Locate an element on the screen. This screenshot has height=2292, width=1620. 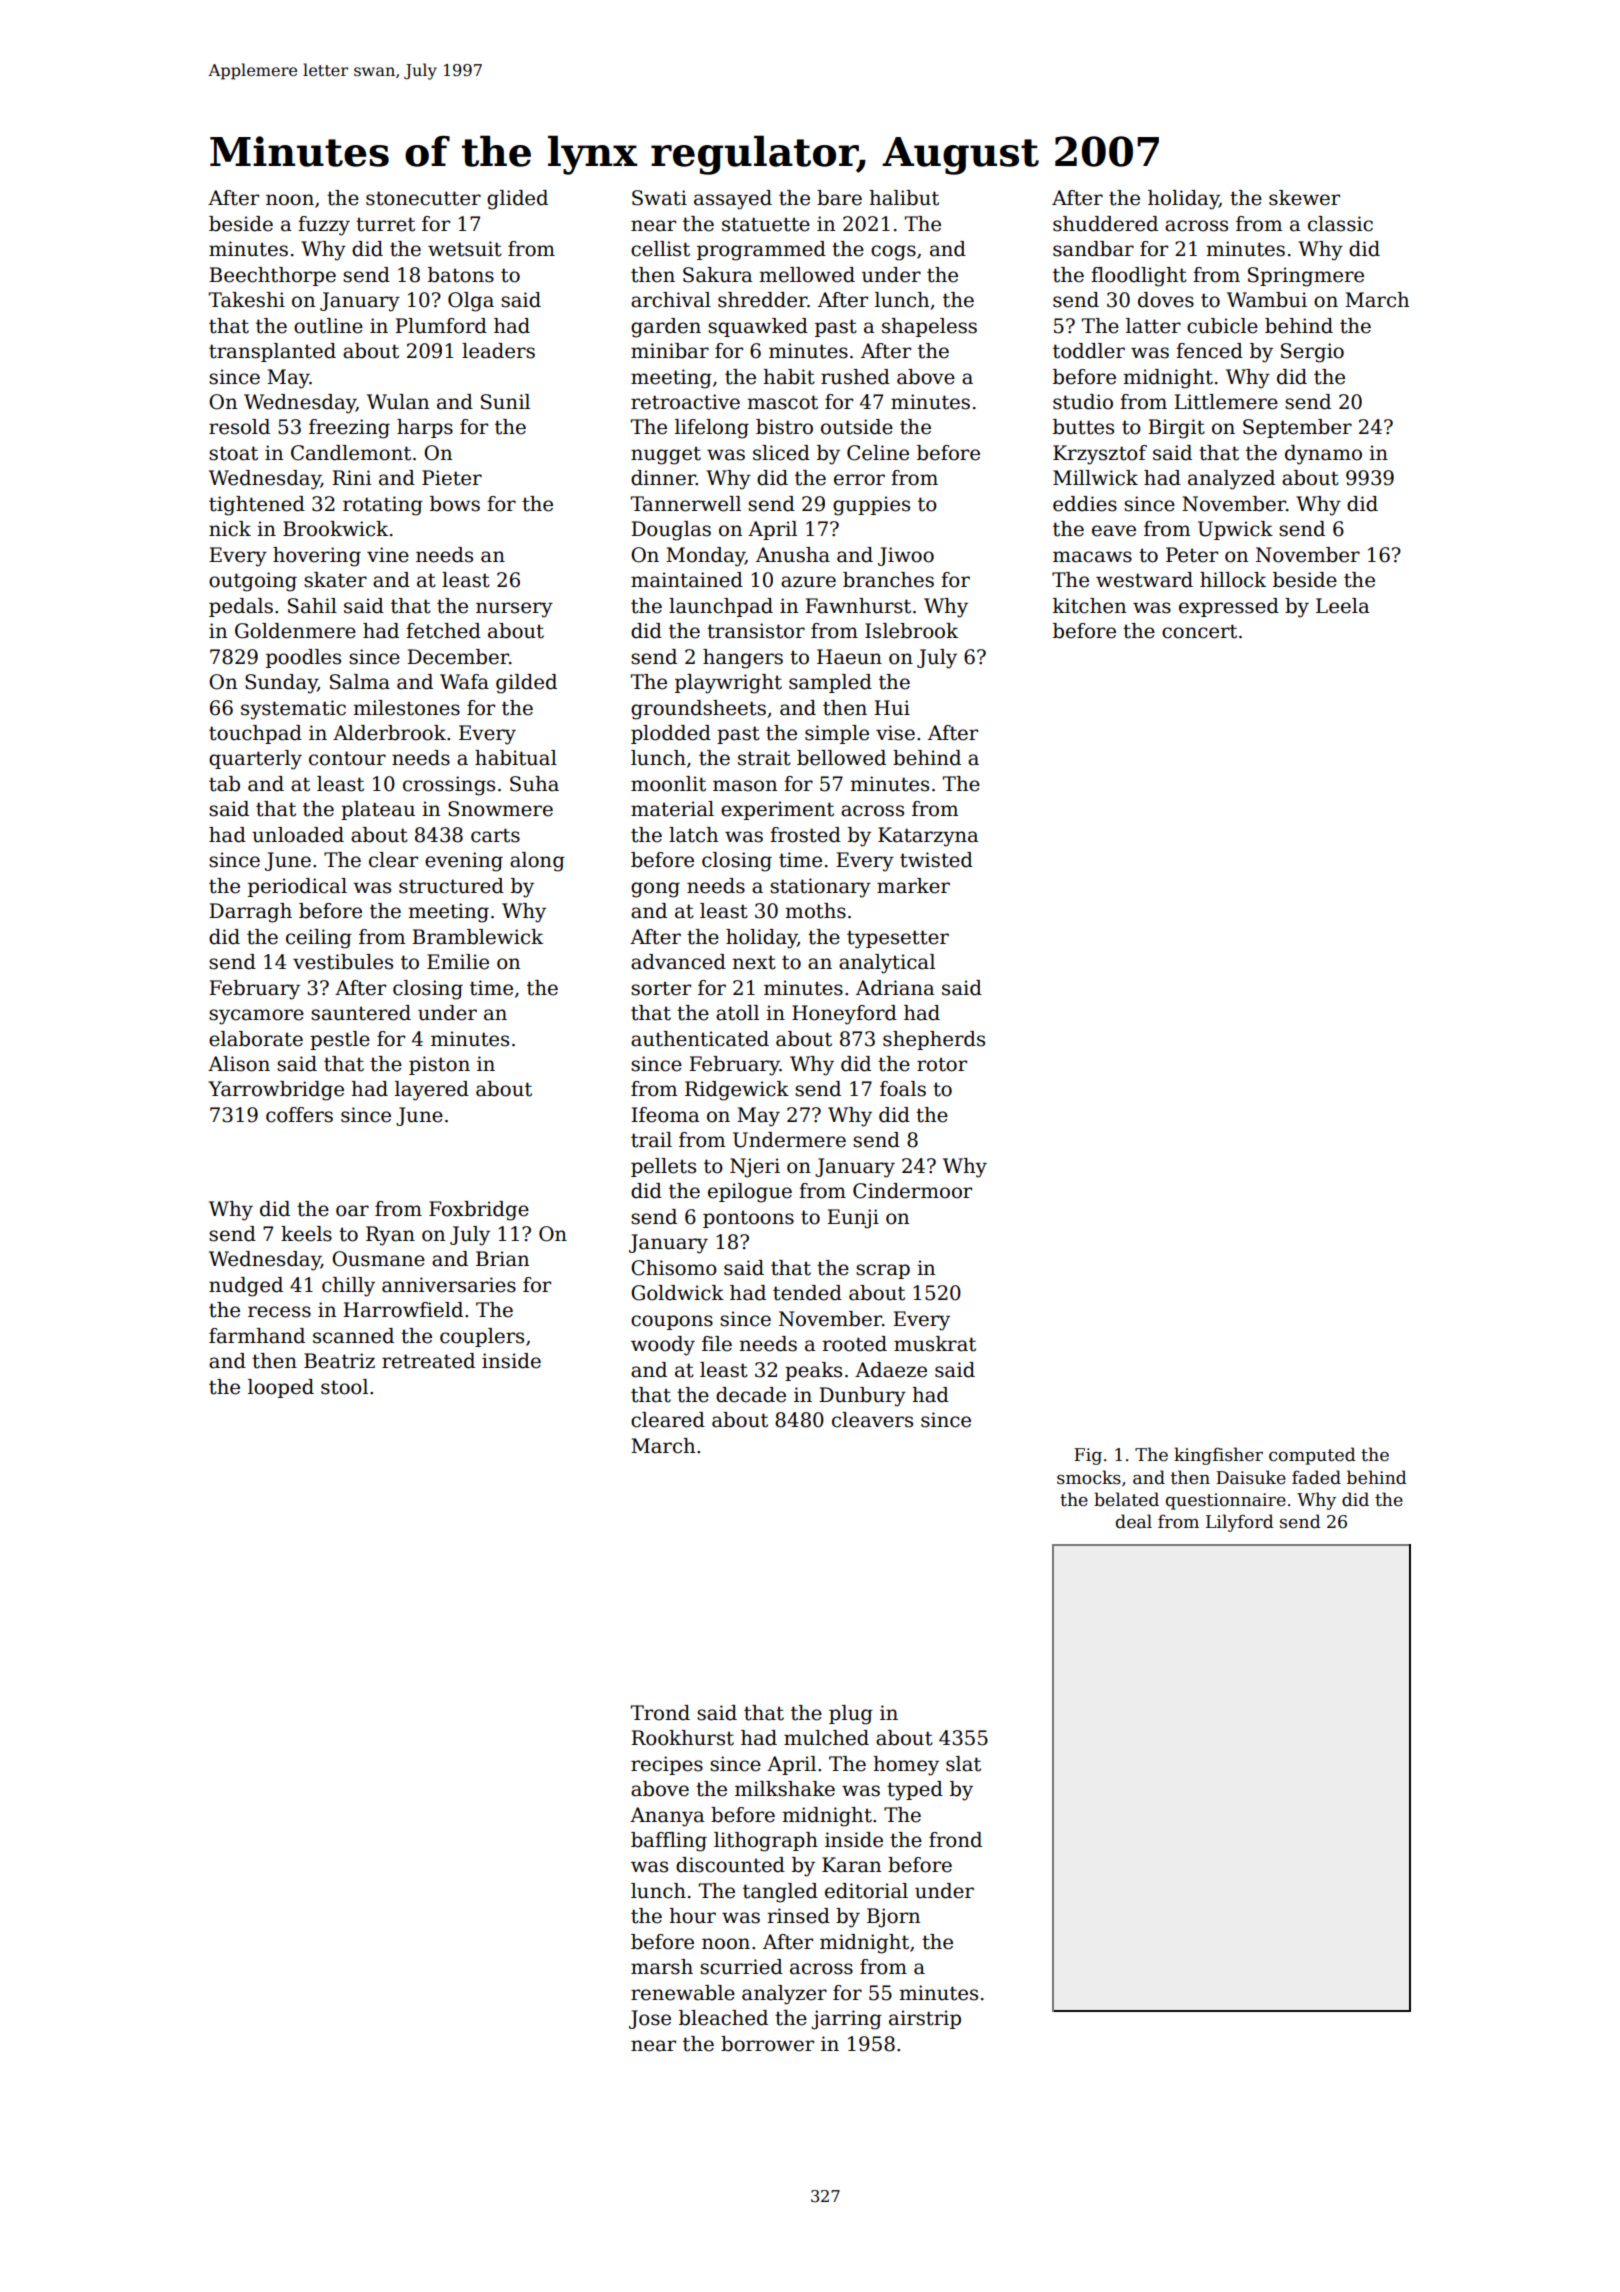
Sakura is located at coordinates (718, 275).
